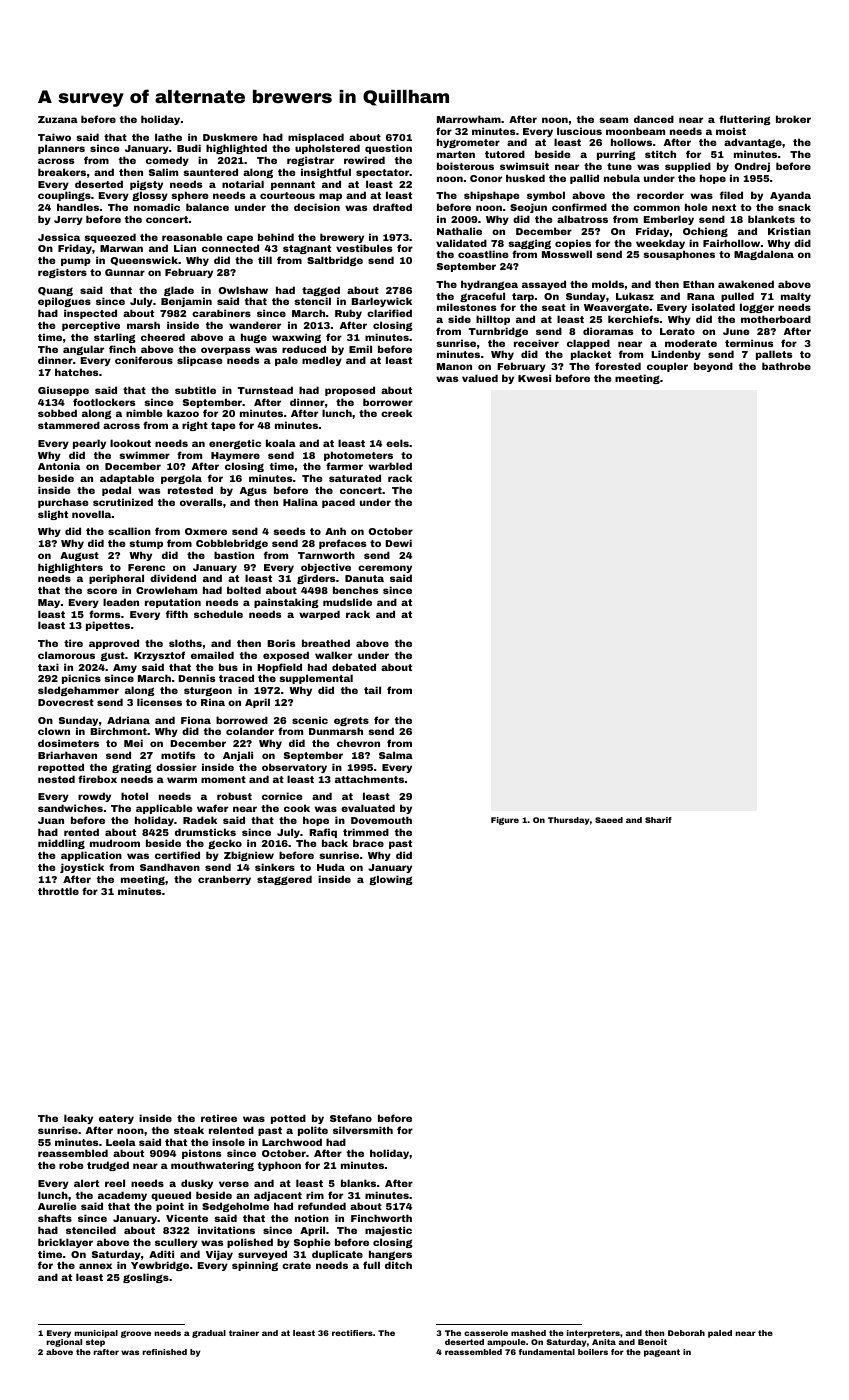 This document has height=1400, width=849. What do you see at coordinates (469, 119) in the document?
I see `Marrowham` at bounding box center [469, 119].
